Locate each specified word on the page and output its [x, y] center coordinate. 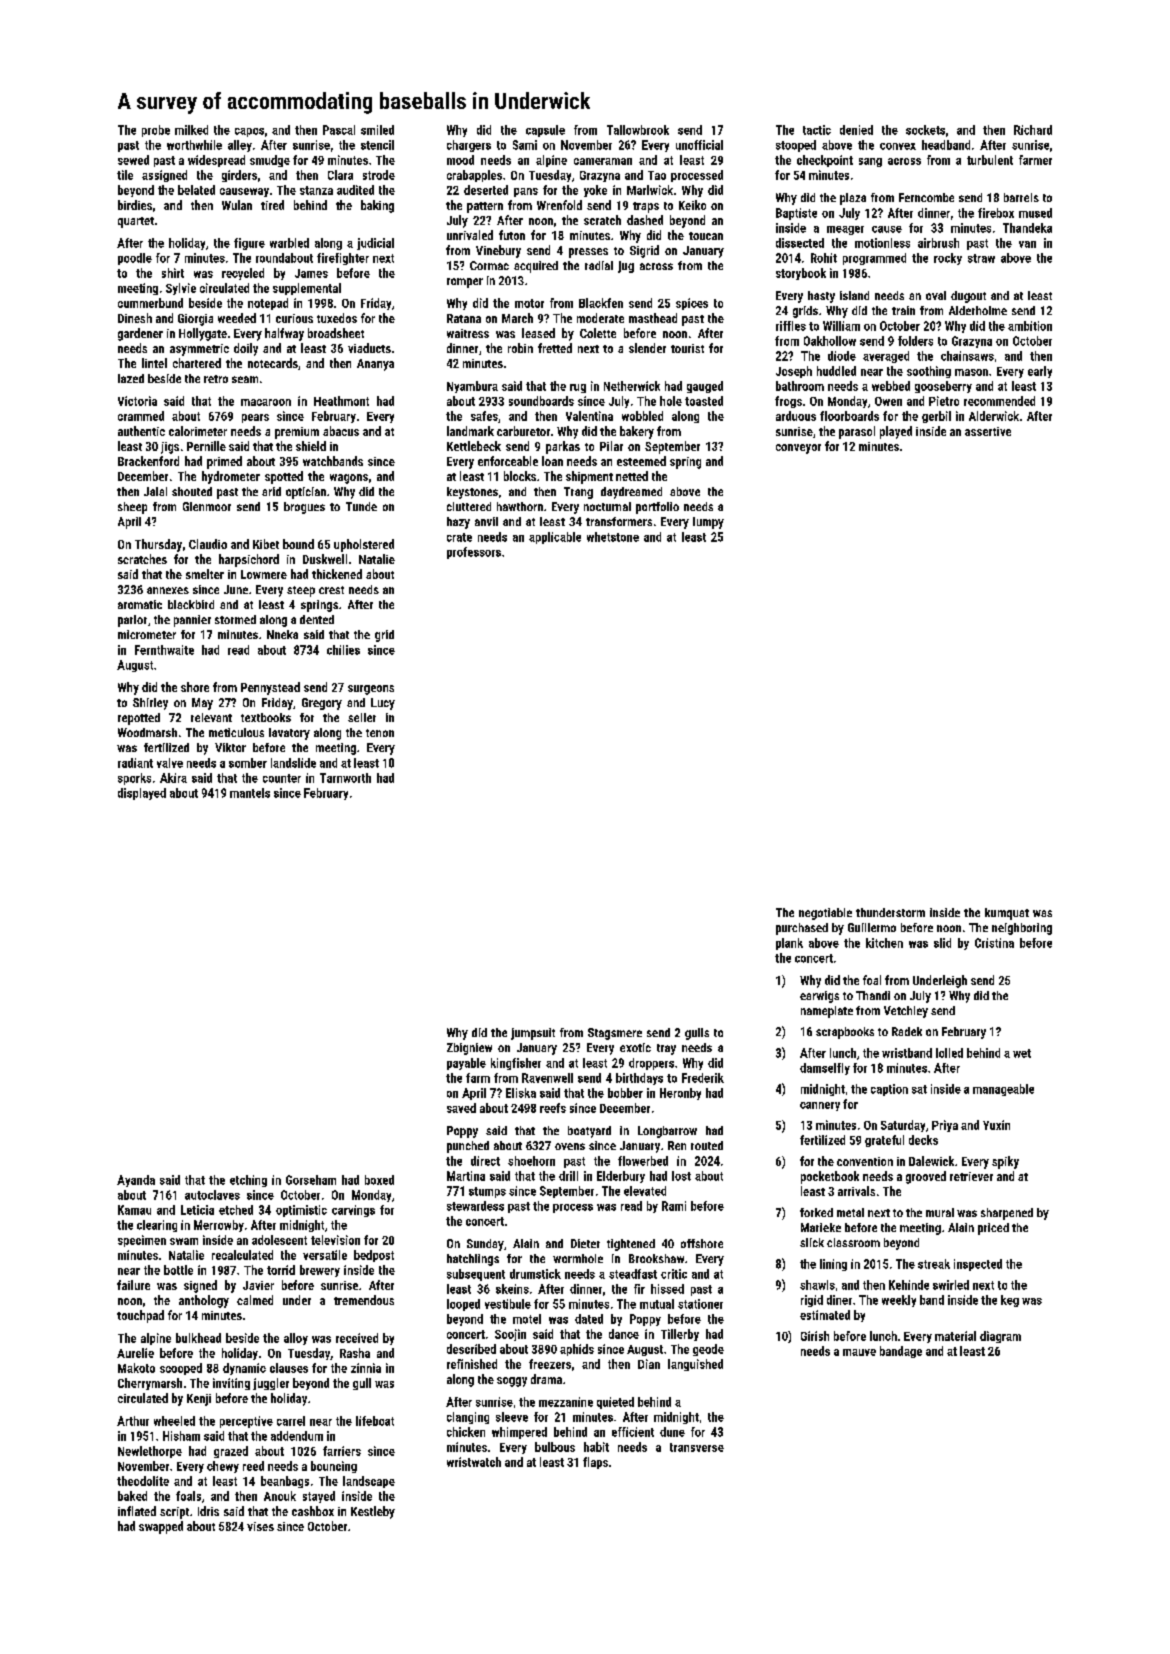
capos [249, 132]
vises [260, 1526]
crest [331, 590]
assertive [988, 431]
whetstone [613, 537]
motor [529, 303]
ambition [1030, 326]
